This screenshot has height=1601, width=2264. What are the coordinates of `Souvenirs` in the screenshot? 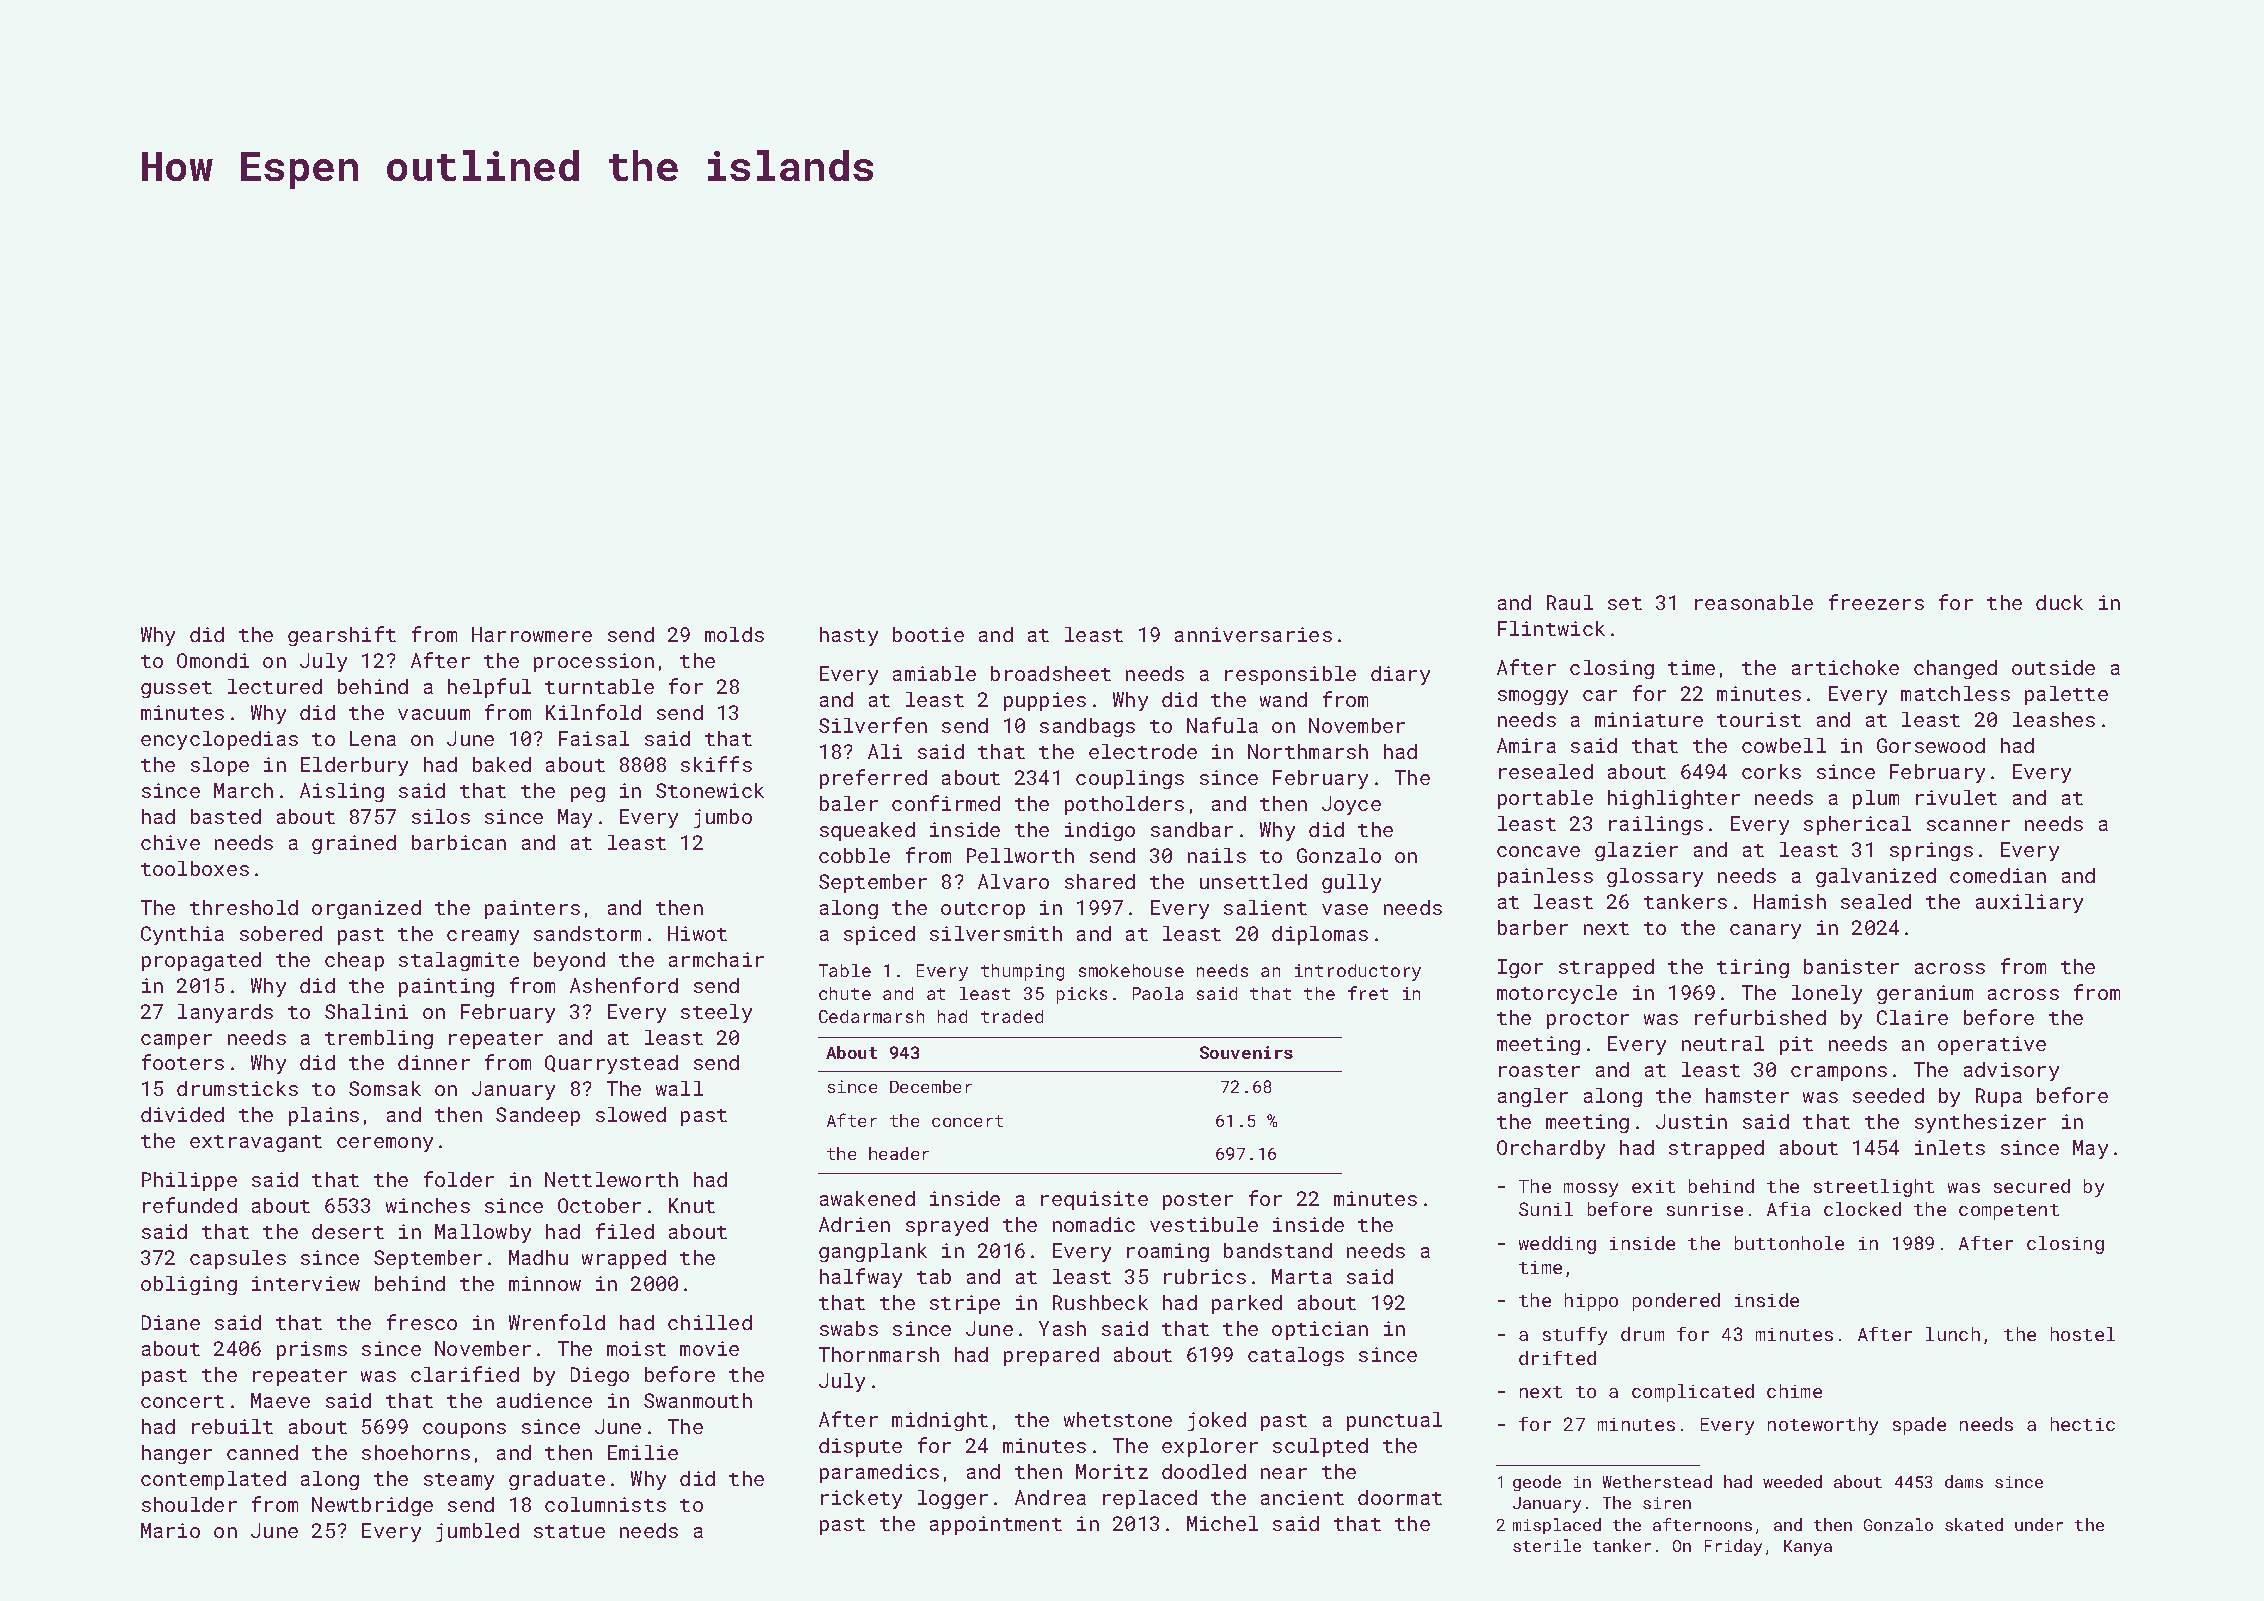 It's located at (1246, 1052).
